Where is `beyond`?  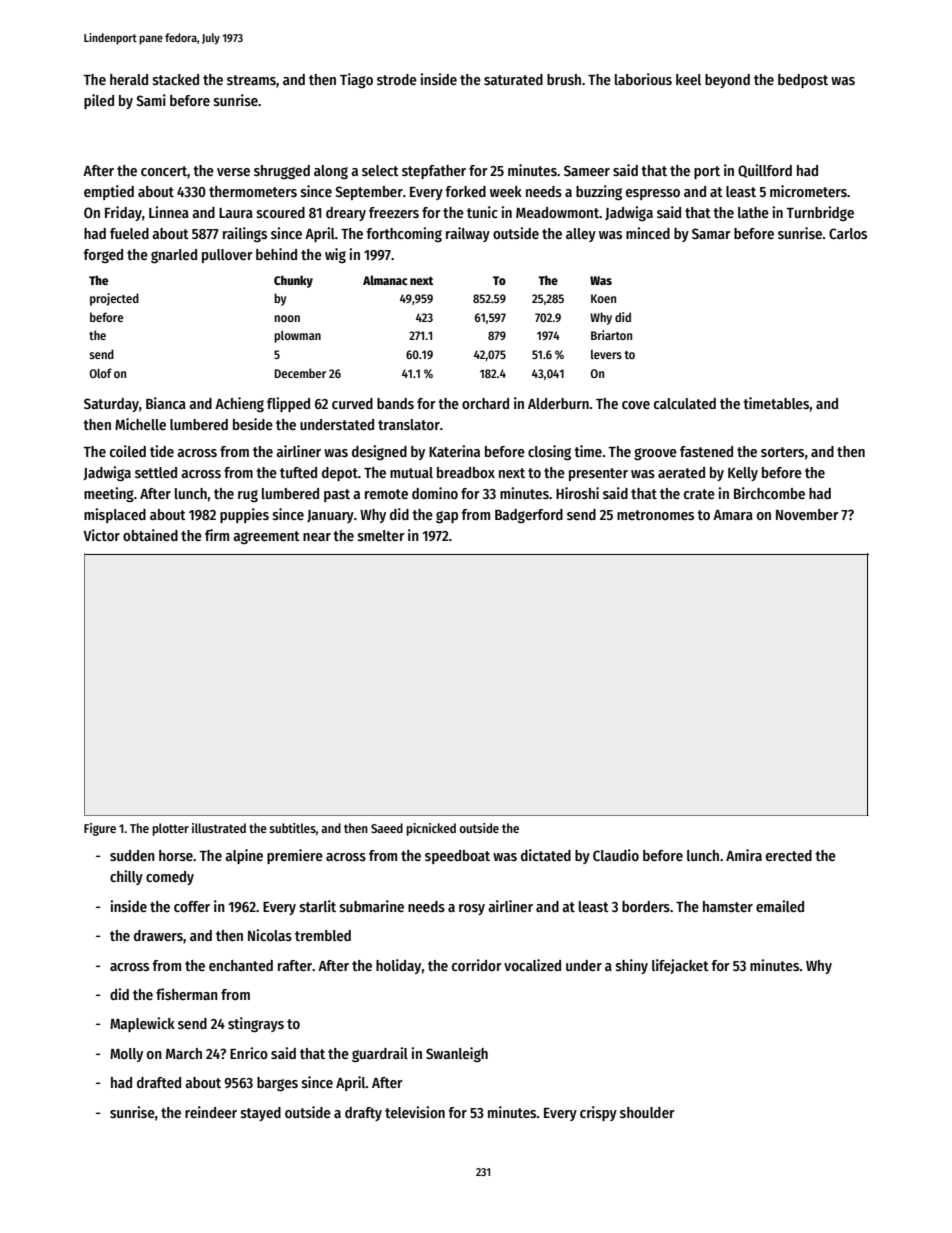 beyond is located at coordinates (727, 81).
